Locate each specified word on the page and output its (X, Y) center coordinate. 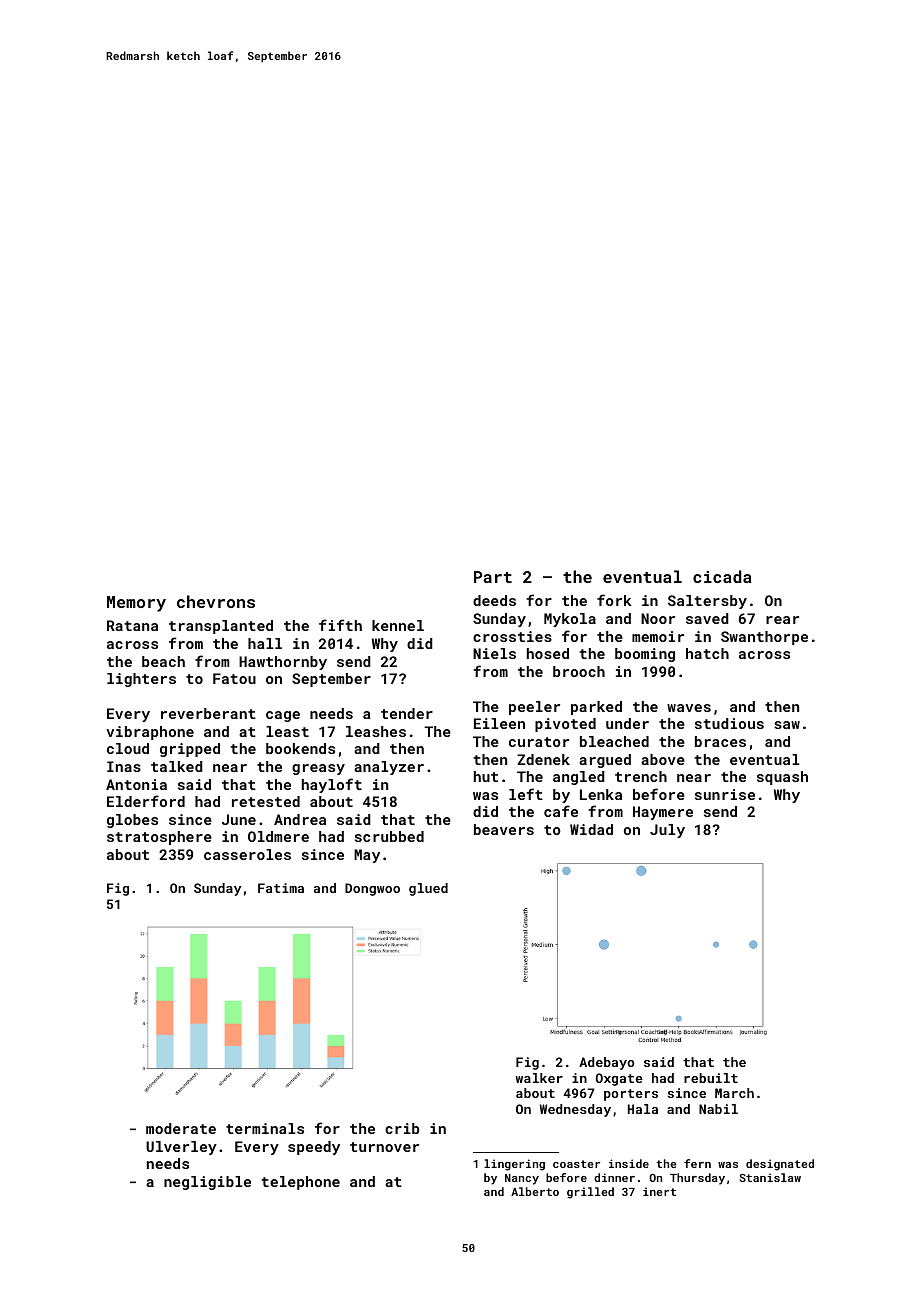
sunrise (725, 794)
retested (266, 801)
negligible (207, 1183)
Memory (136, 604)
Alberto (535, 1191)
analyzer (389, 768)
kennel (398, 625)
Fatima (281, 888)
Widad (591, 829)
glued (428, 889)
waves (689, 708)
